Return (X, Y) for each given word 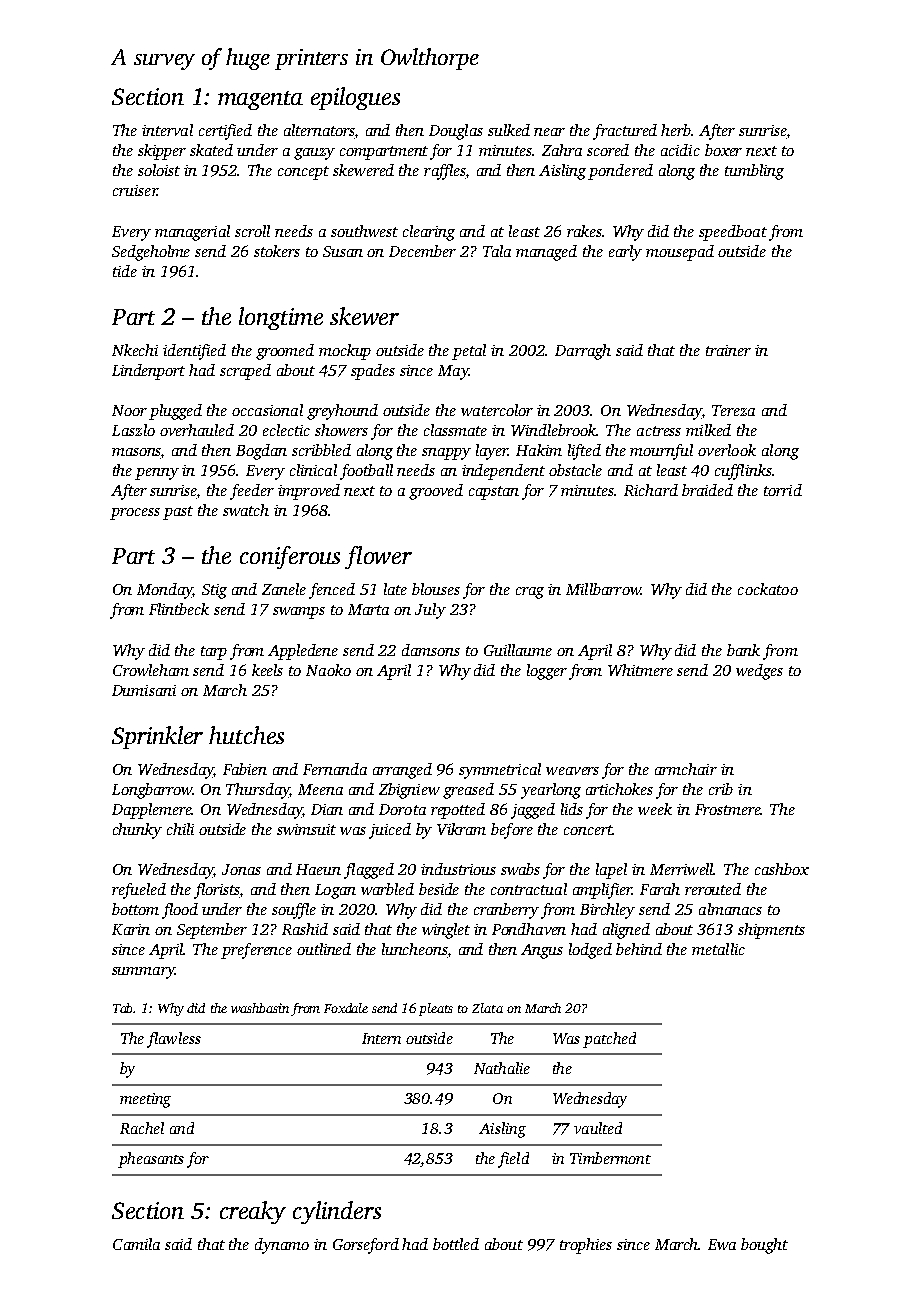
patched (609, 1040)
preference (256, 951)
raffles (445, 172)
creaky (253, 1212)
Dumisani (144, 690)
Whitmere (640, 670)
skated (211, 150)
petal (469, 352)
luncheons (415, 950)
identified (194, 352)
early (625, 253)
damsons (431, 650)
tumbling (754, 172)
